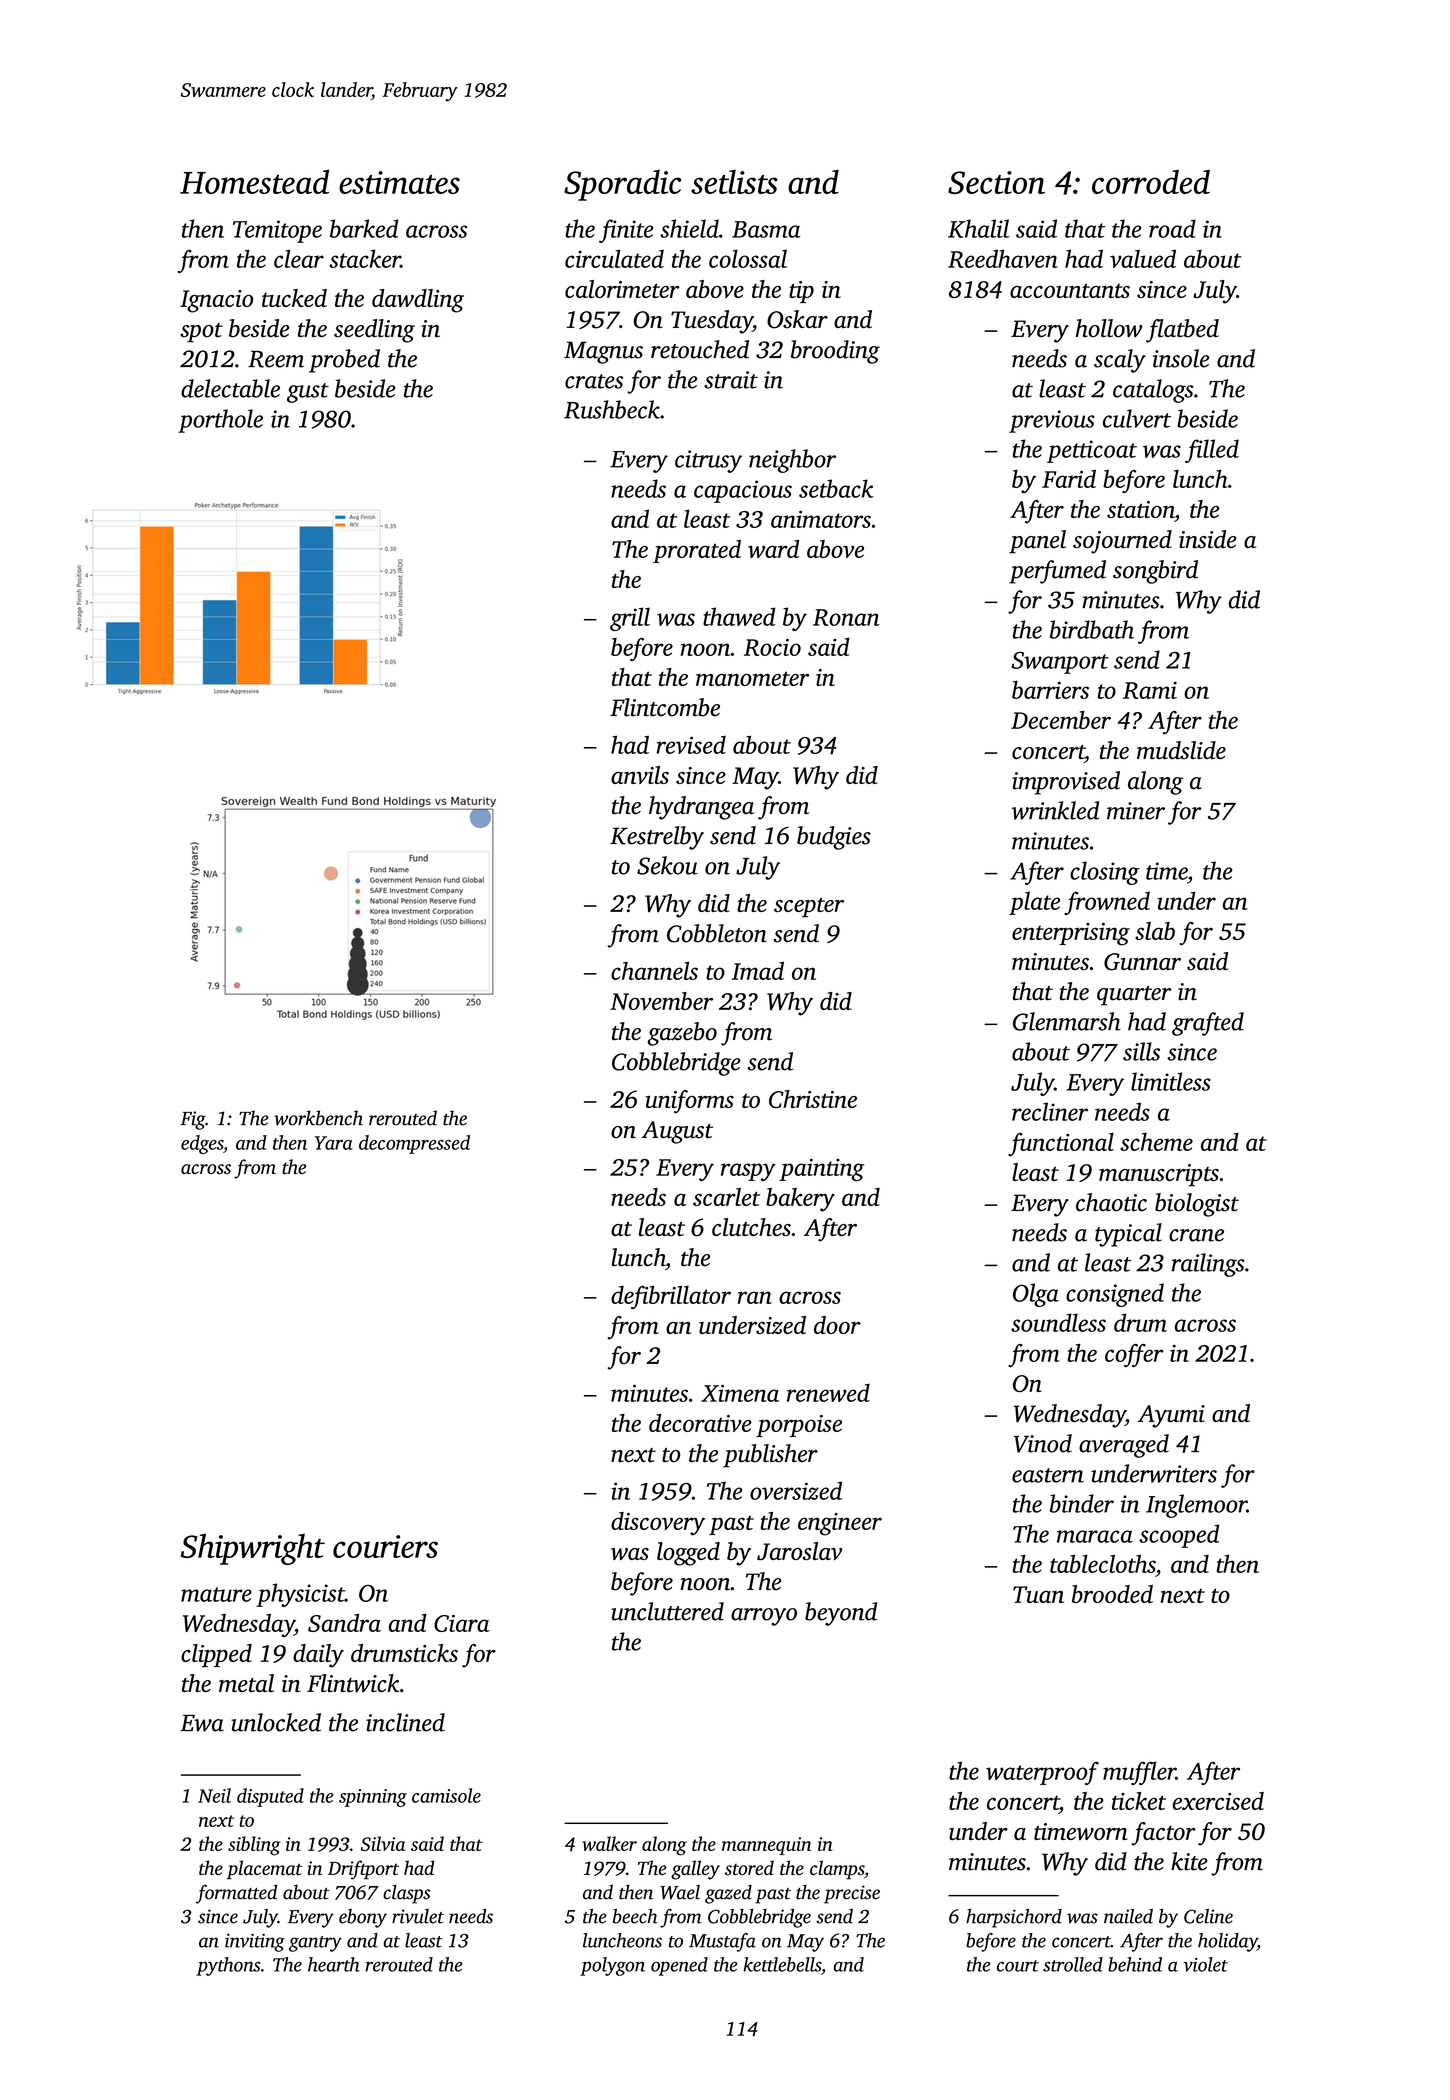 Image resolution: width=1450 pixels, height=2100 pixels. What do you see at coordinates (1003, 258) in the screenshot?
I see `Reedhaven` at bounding box center [1003, 258].
